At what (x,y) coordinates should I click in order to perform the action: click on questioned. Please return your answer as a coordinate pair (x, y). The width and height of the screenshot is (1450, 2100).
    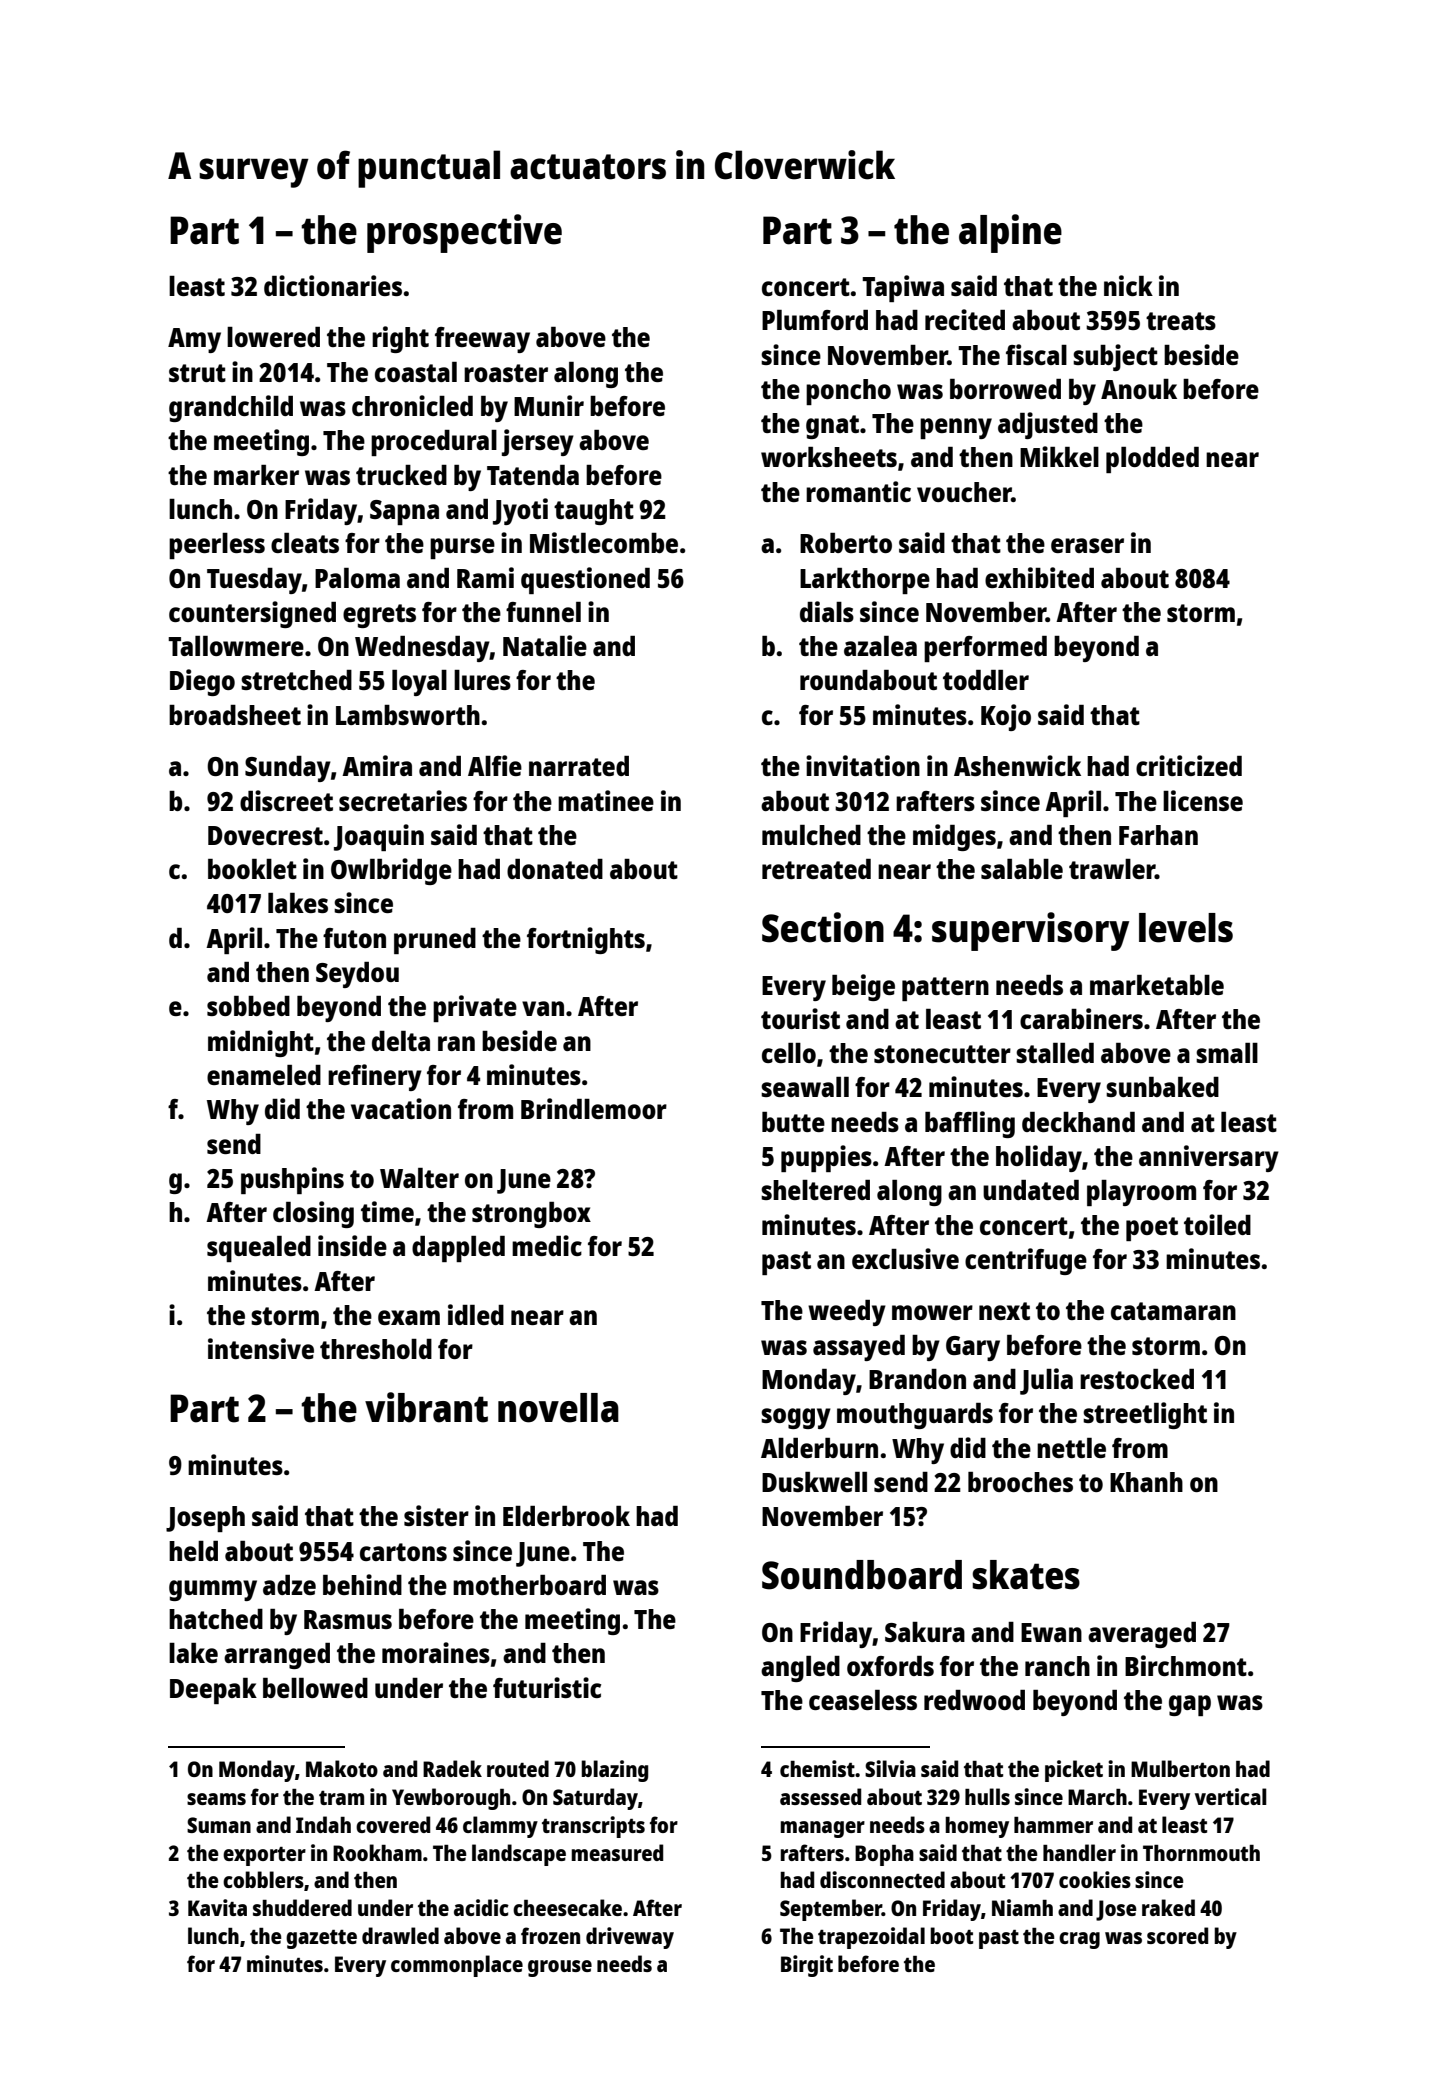
    Looking at the image, I should click on (585, 580).
